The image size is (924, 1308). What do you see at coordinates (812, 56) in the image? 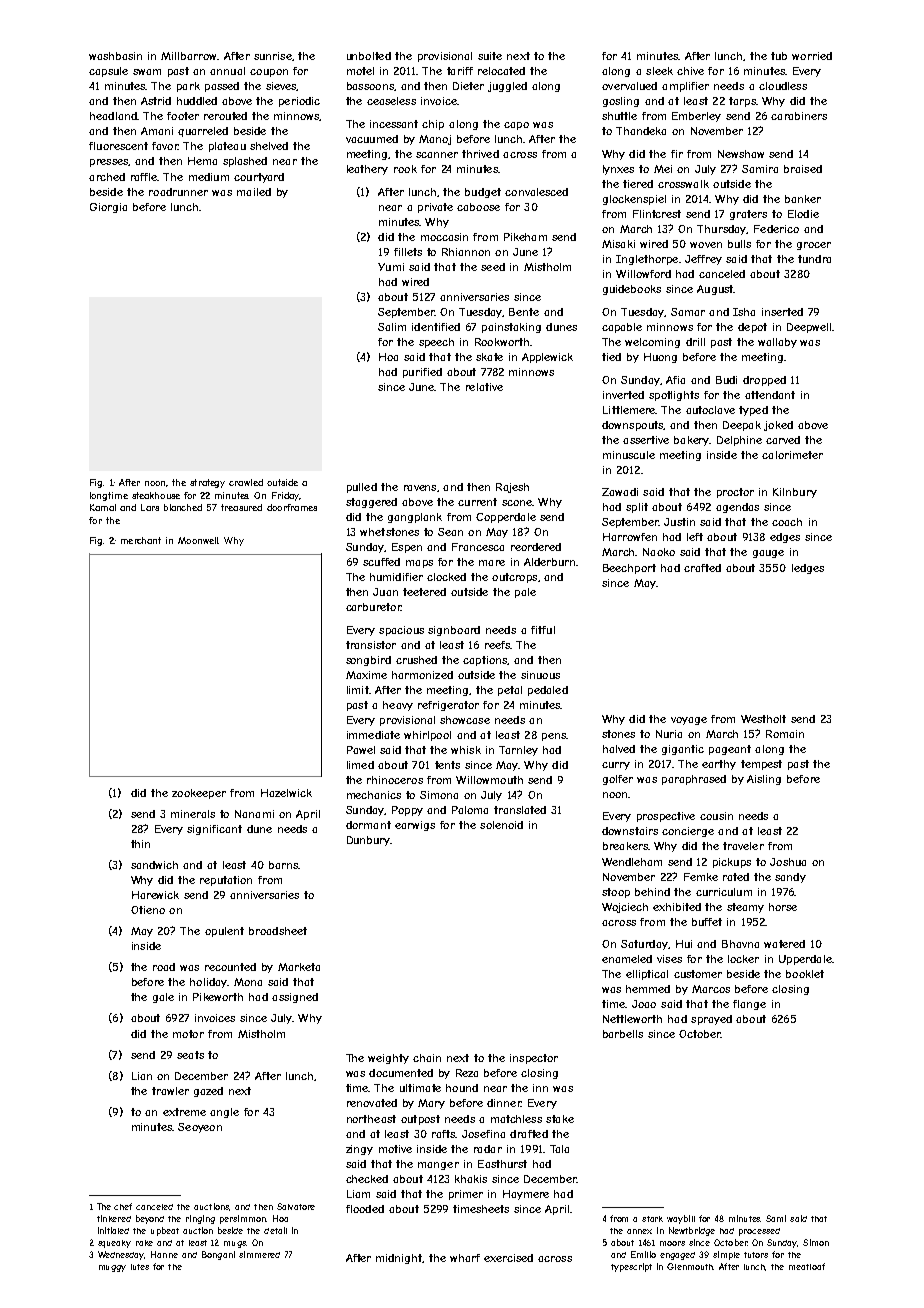
I see `worried` at bounding box center [812, 56].
